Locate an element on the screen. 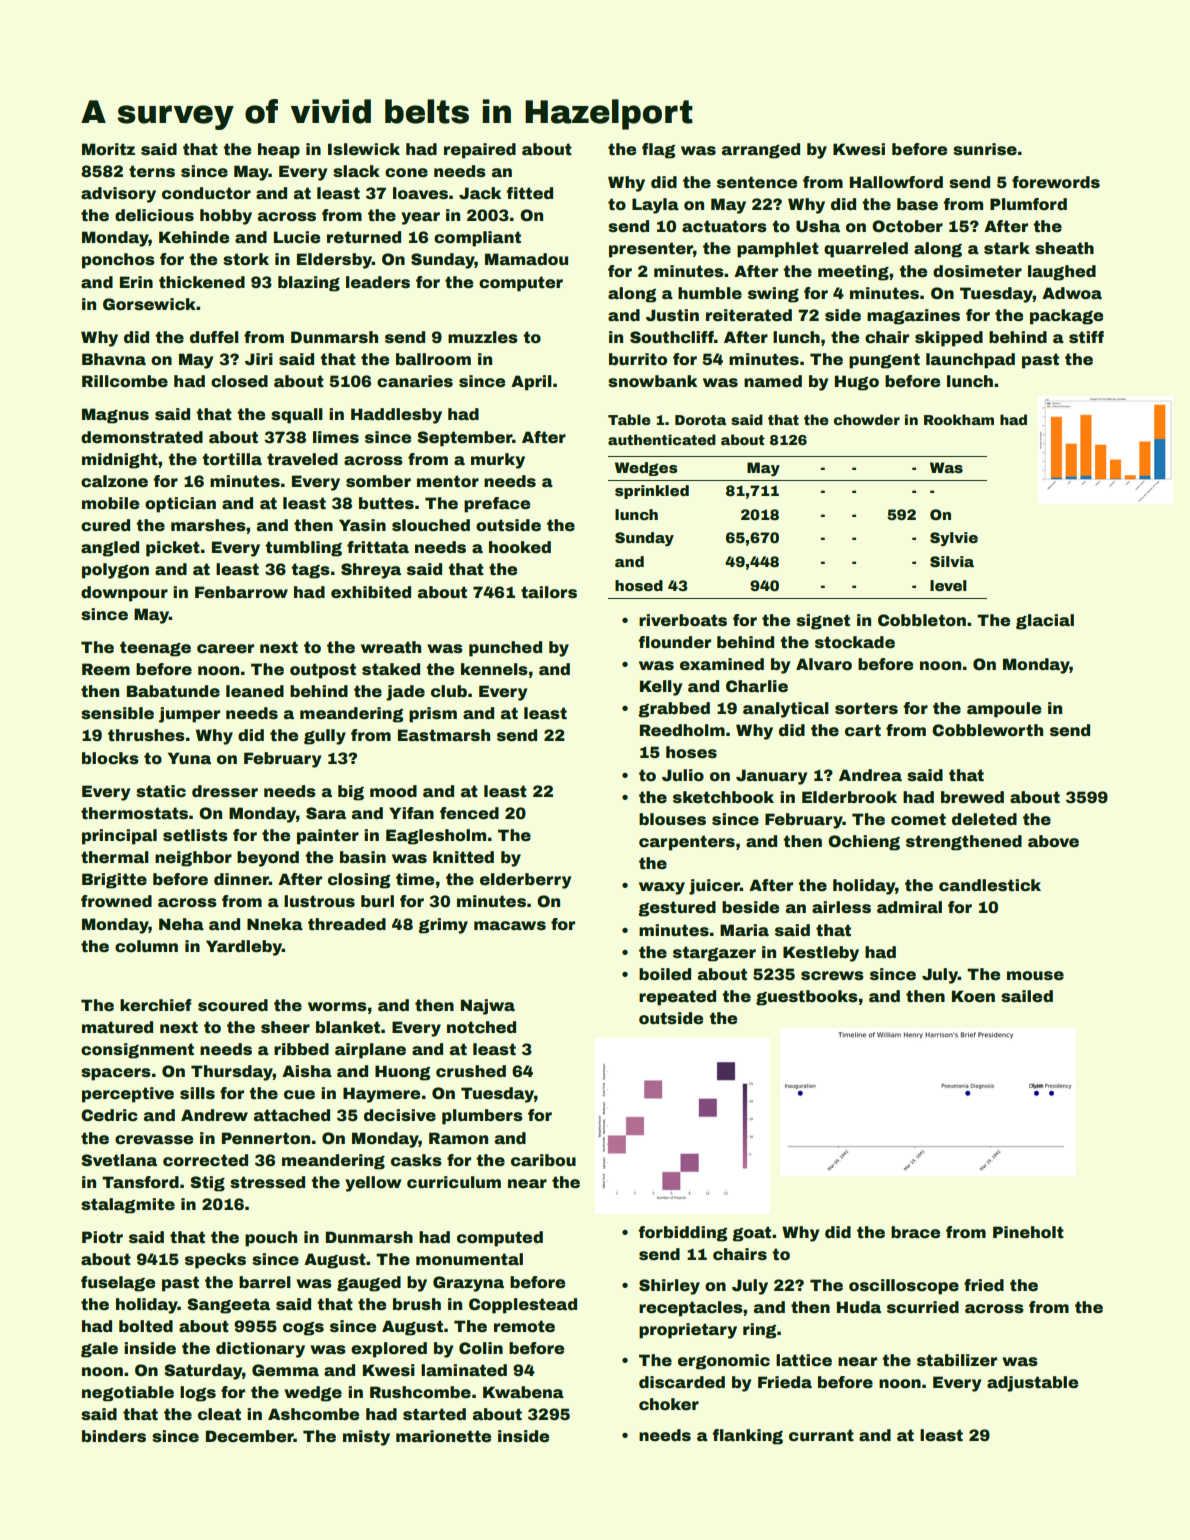 The image size is (1190, 1540). ponchos is located at coordinates (118, 261).
